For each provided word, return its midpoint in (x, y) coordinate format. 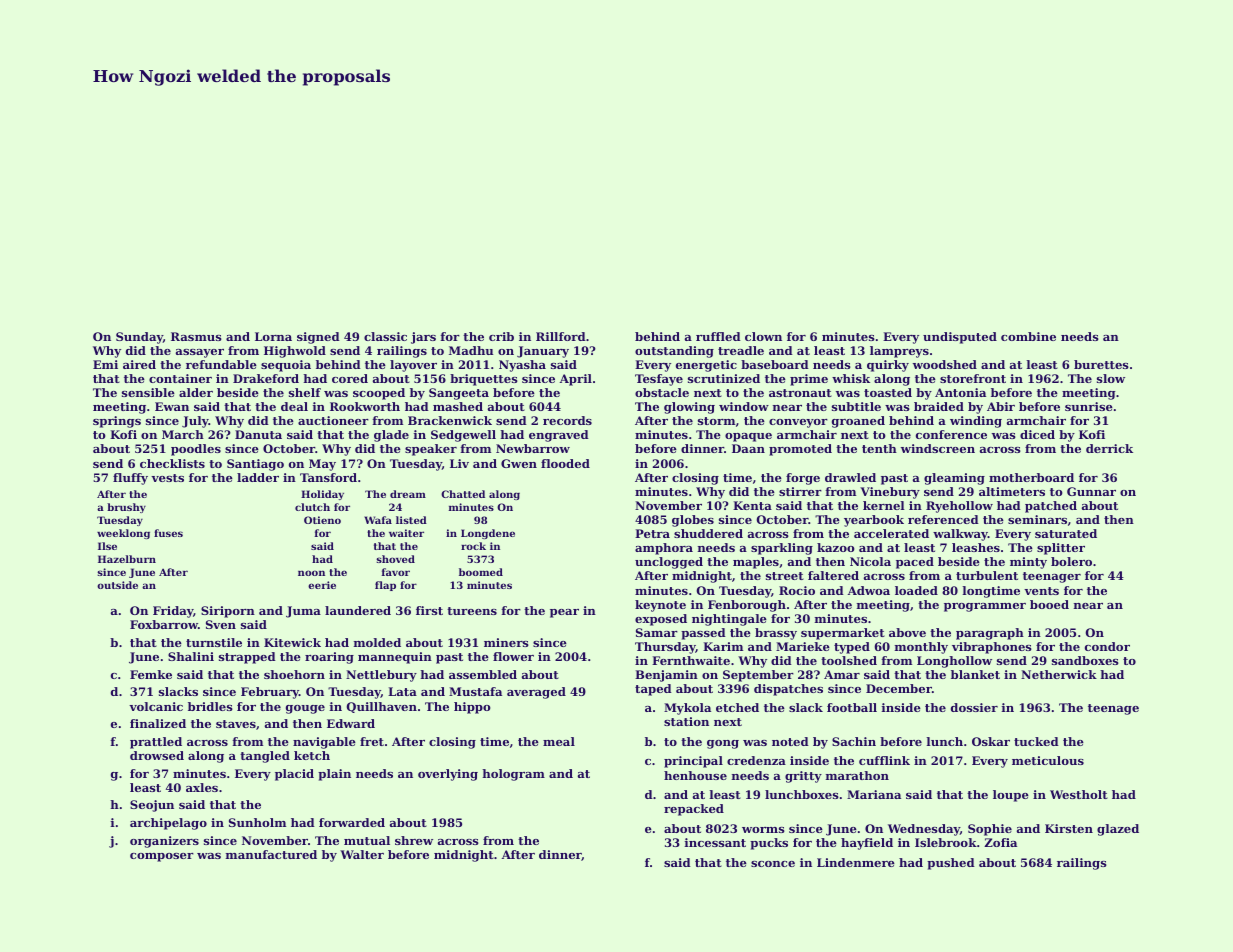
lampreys (899, 352)
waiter (406, 533)
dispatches (788, 690)
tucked (1036, 741)
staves (236, 724)
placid (294, 775)
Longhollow (954, 662)
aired (139, 364)
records (567, 420)
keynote (660, 606)
